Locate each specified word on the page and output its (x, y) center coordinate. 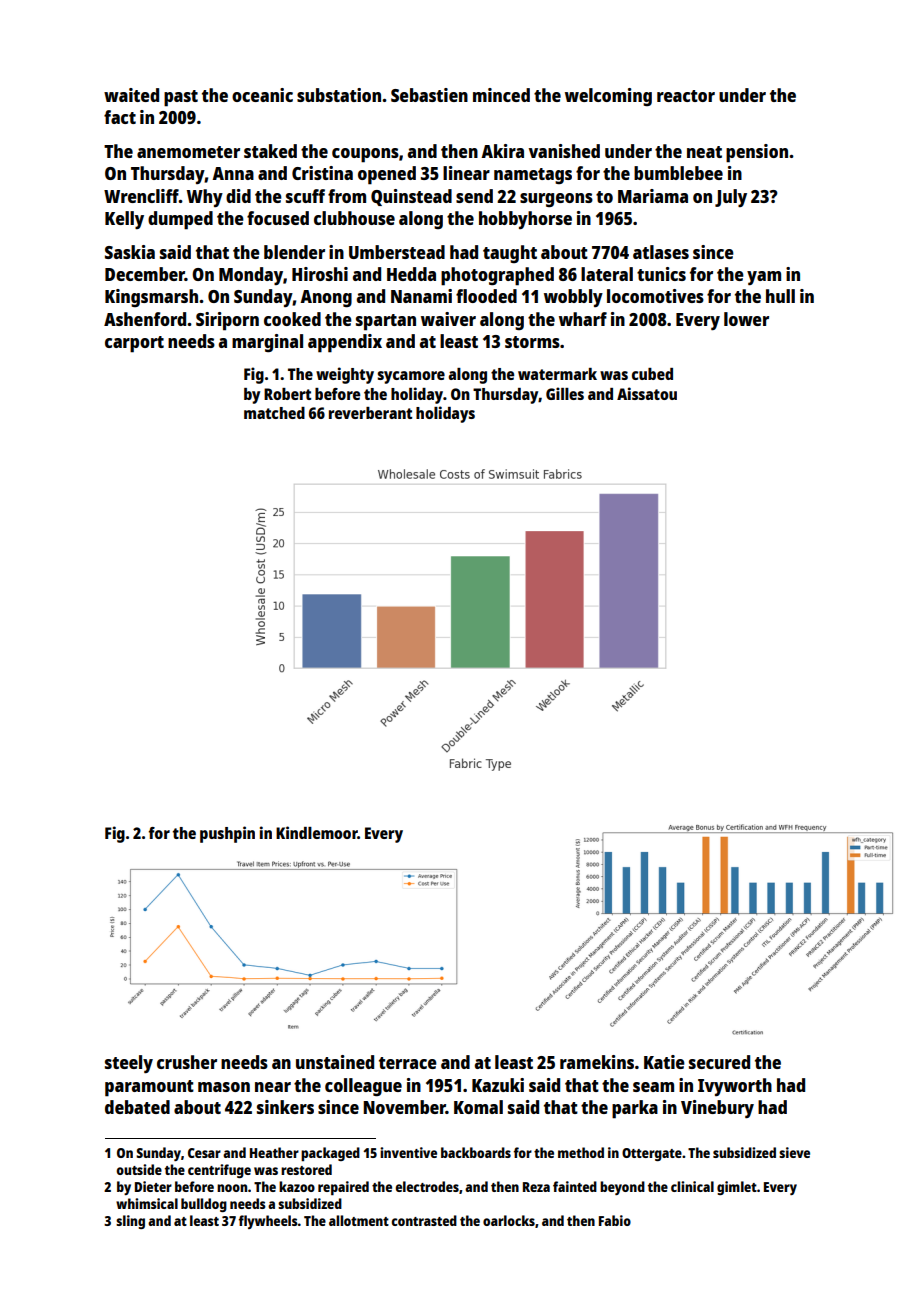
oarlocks (509, 1220)
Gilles (565, 393)
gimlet (737, 1188)
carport (134, 344)
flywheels (268, 1222)
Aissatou (647, 393)
